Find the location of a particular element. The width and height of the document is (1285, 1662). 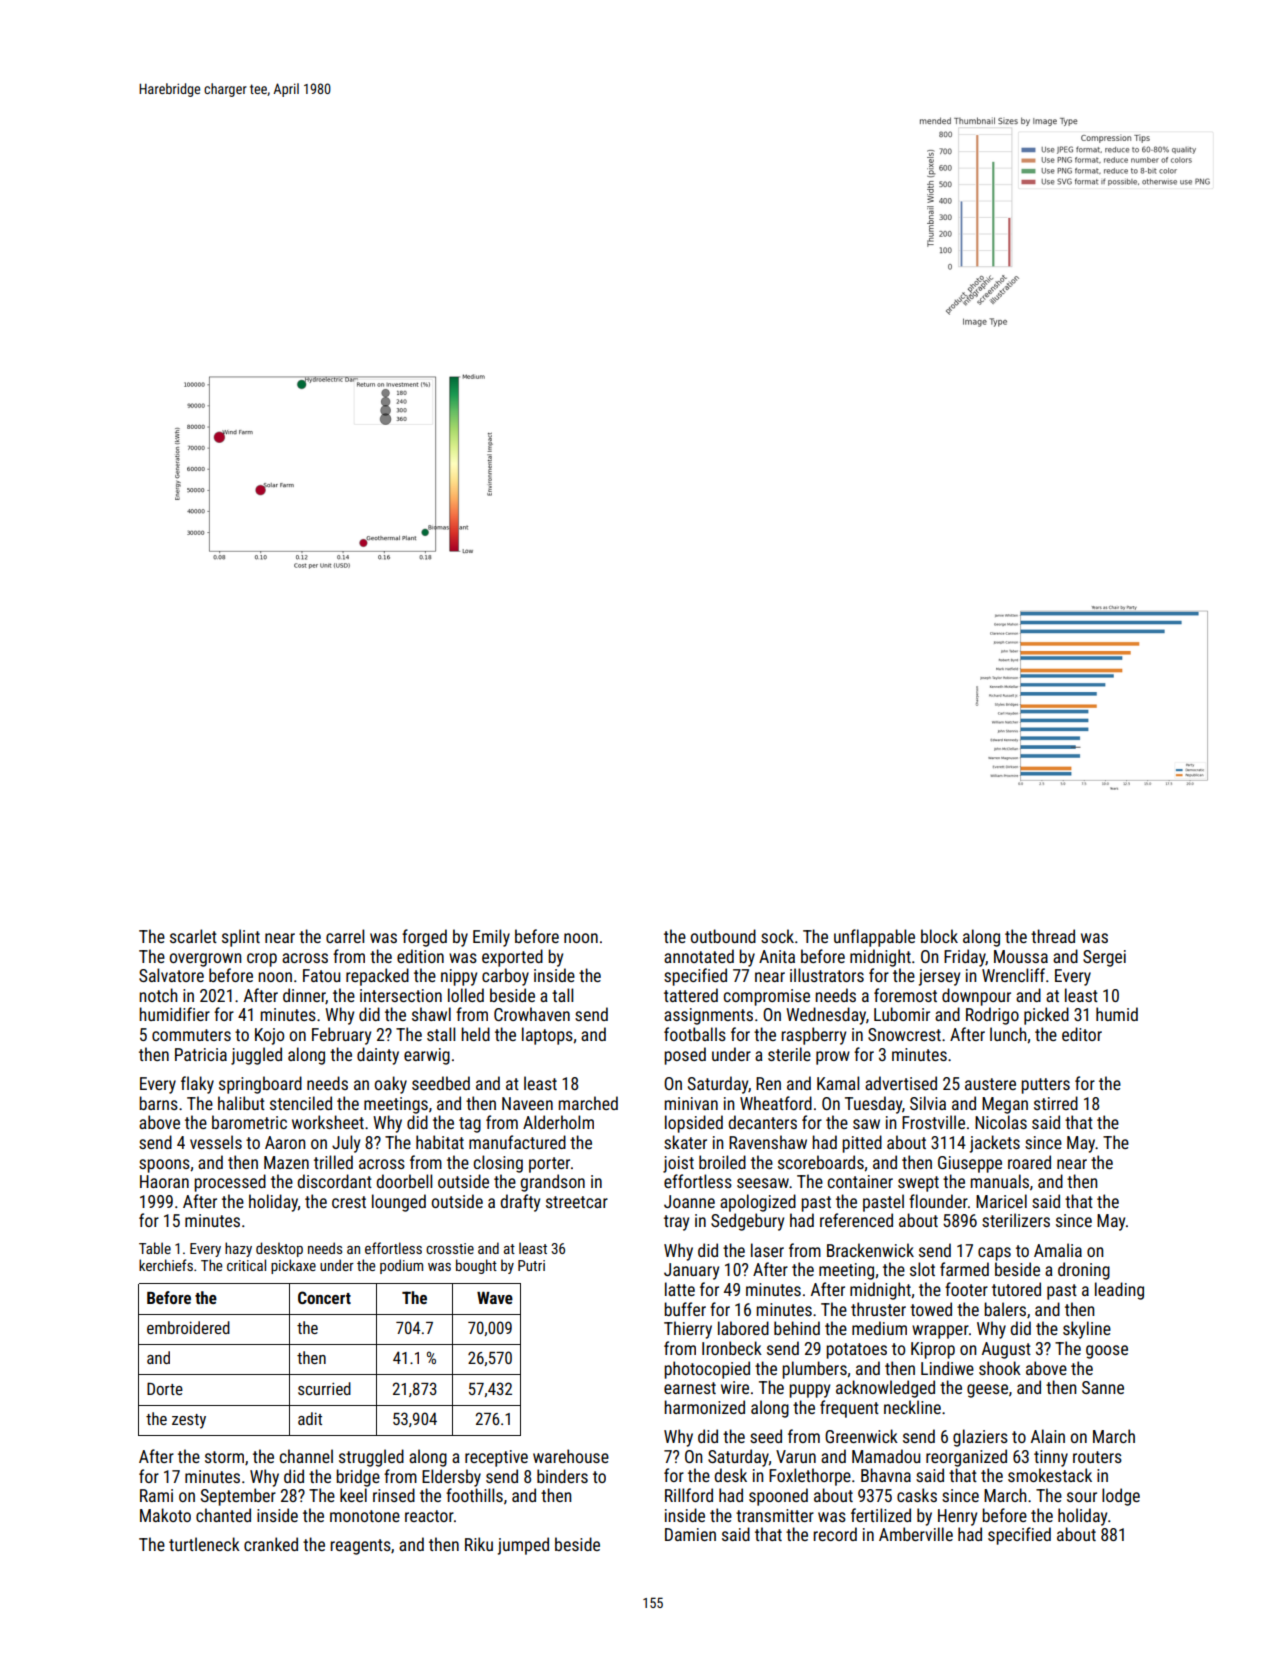

Wave is located at coordinates (495, 1297).
